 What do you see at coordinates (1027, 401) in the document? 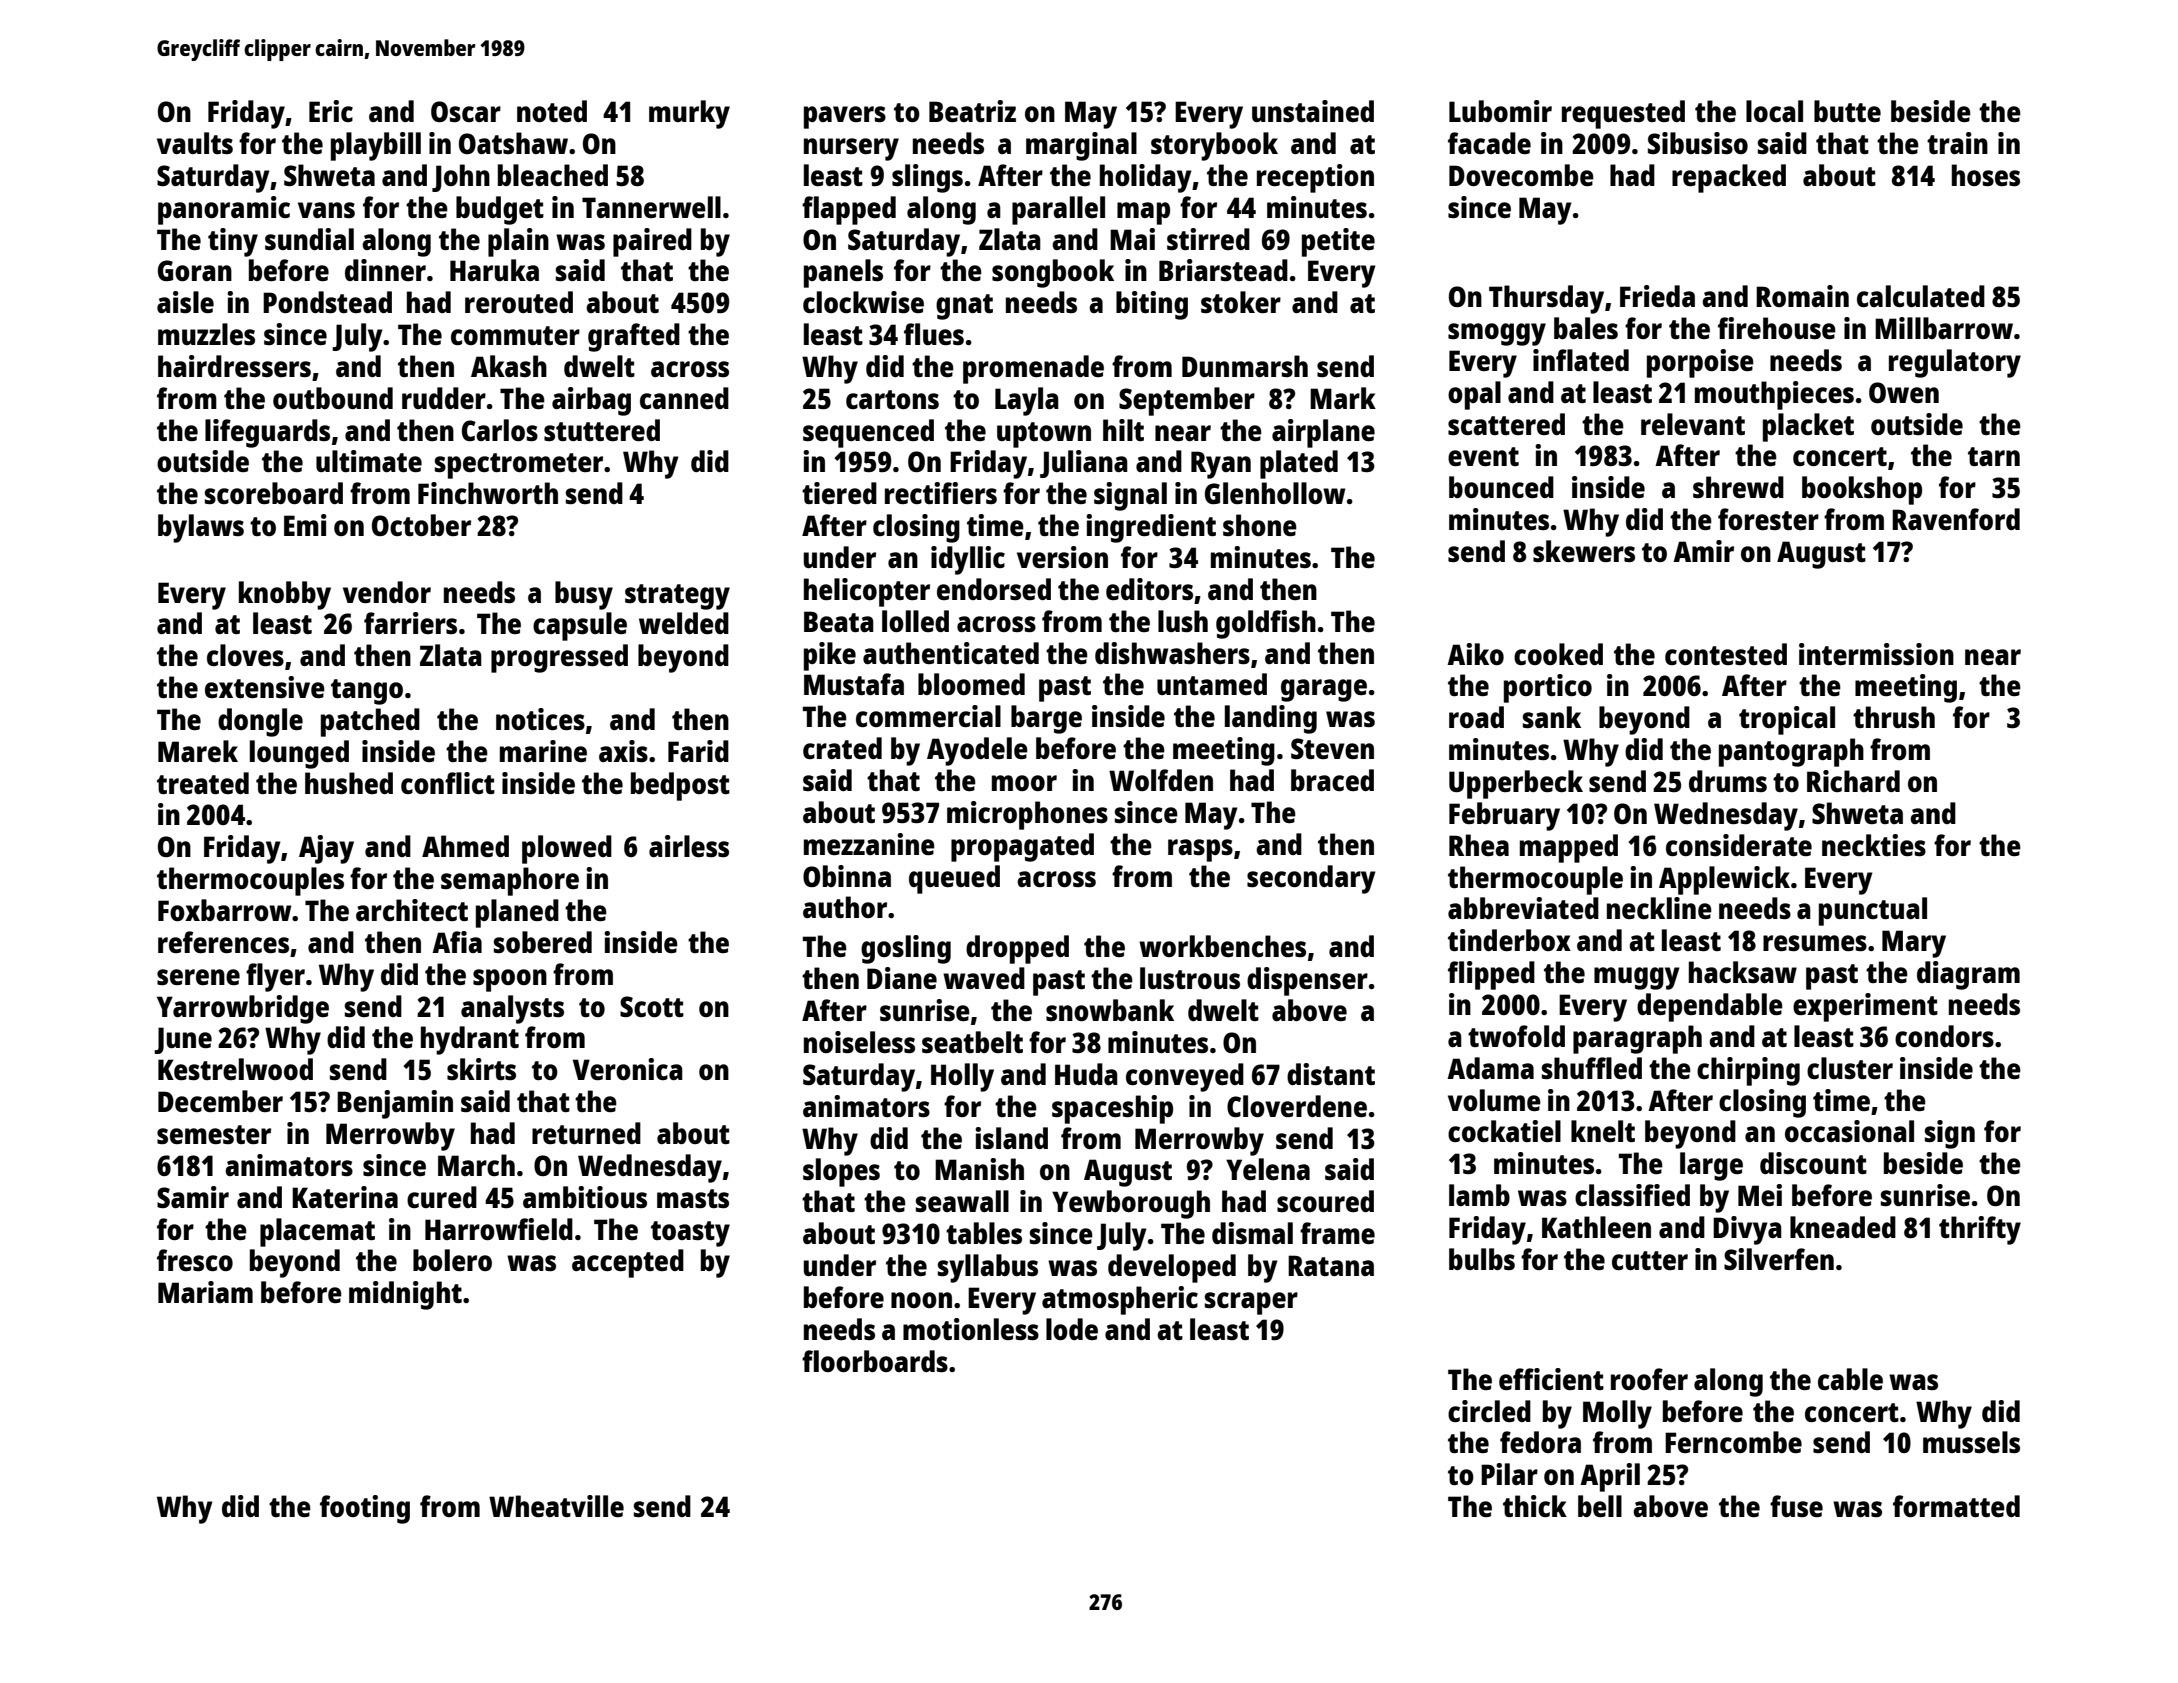
I see `Layla` at bounding box center [1027, 401].
